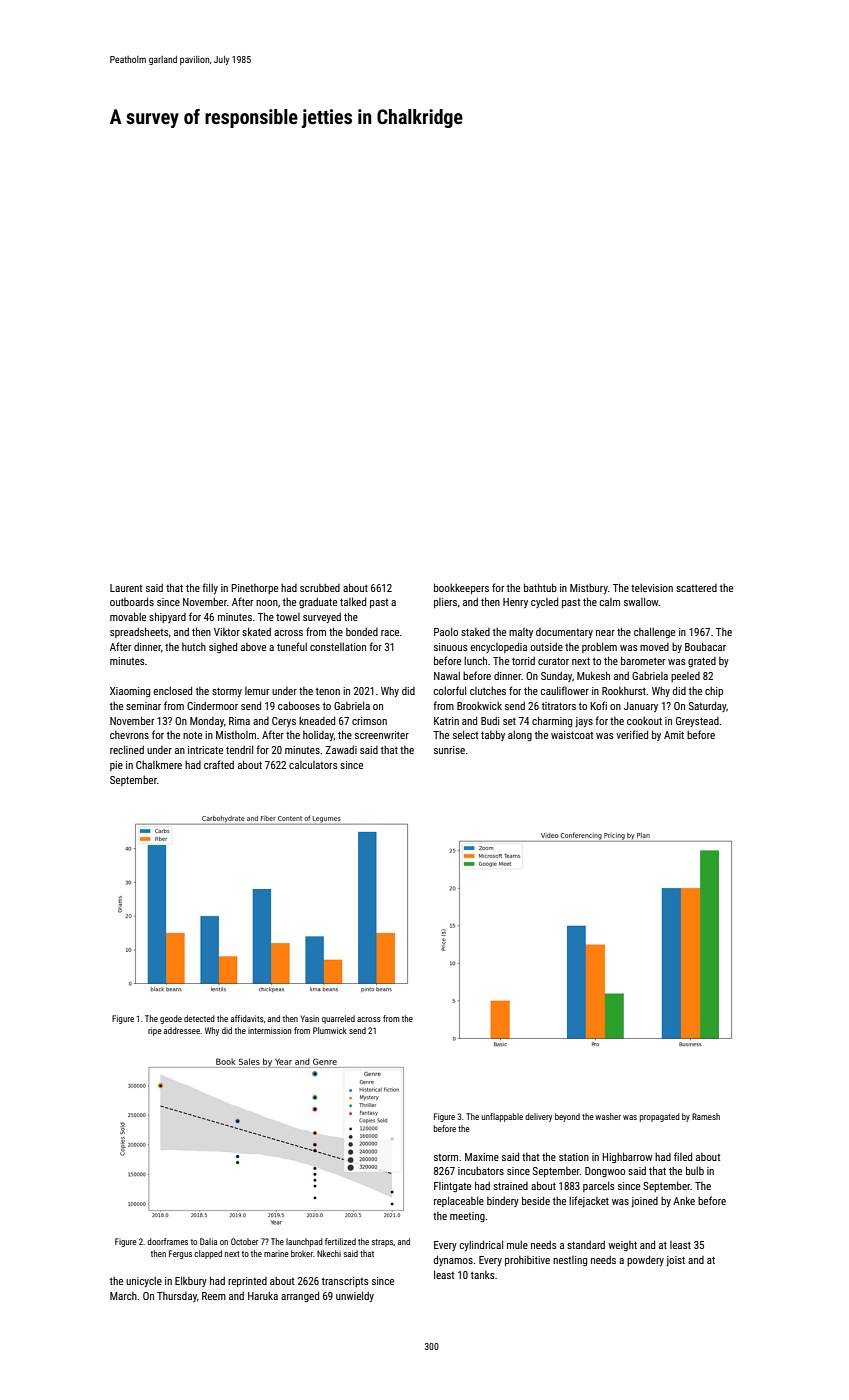 The height and width of the image is (1400, 849). I want to click on along, so click(520, 736).
